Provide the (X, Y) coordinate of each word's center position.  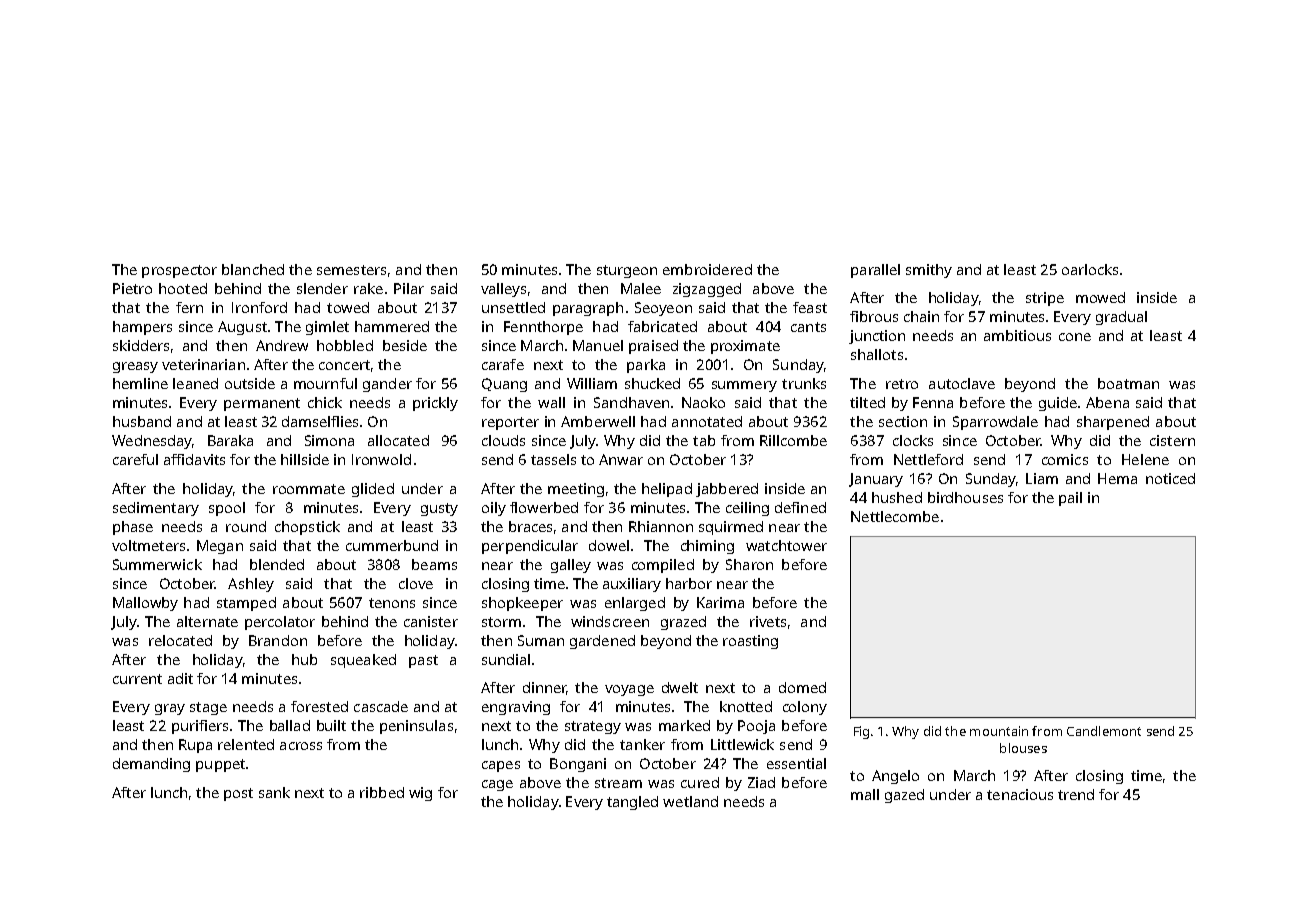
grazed (683, 623)
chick (325, 402)
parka (646, 366)
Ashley (251, 585)
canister (431, 621)
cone (1075, 337)
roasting (750, 642)
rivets (768, 621)
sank (274, 792)
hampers (142, 328)
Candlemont (1104, 731)
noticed (1170, 478)
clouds (503, 440)
